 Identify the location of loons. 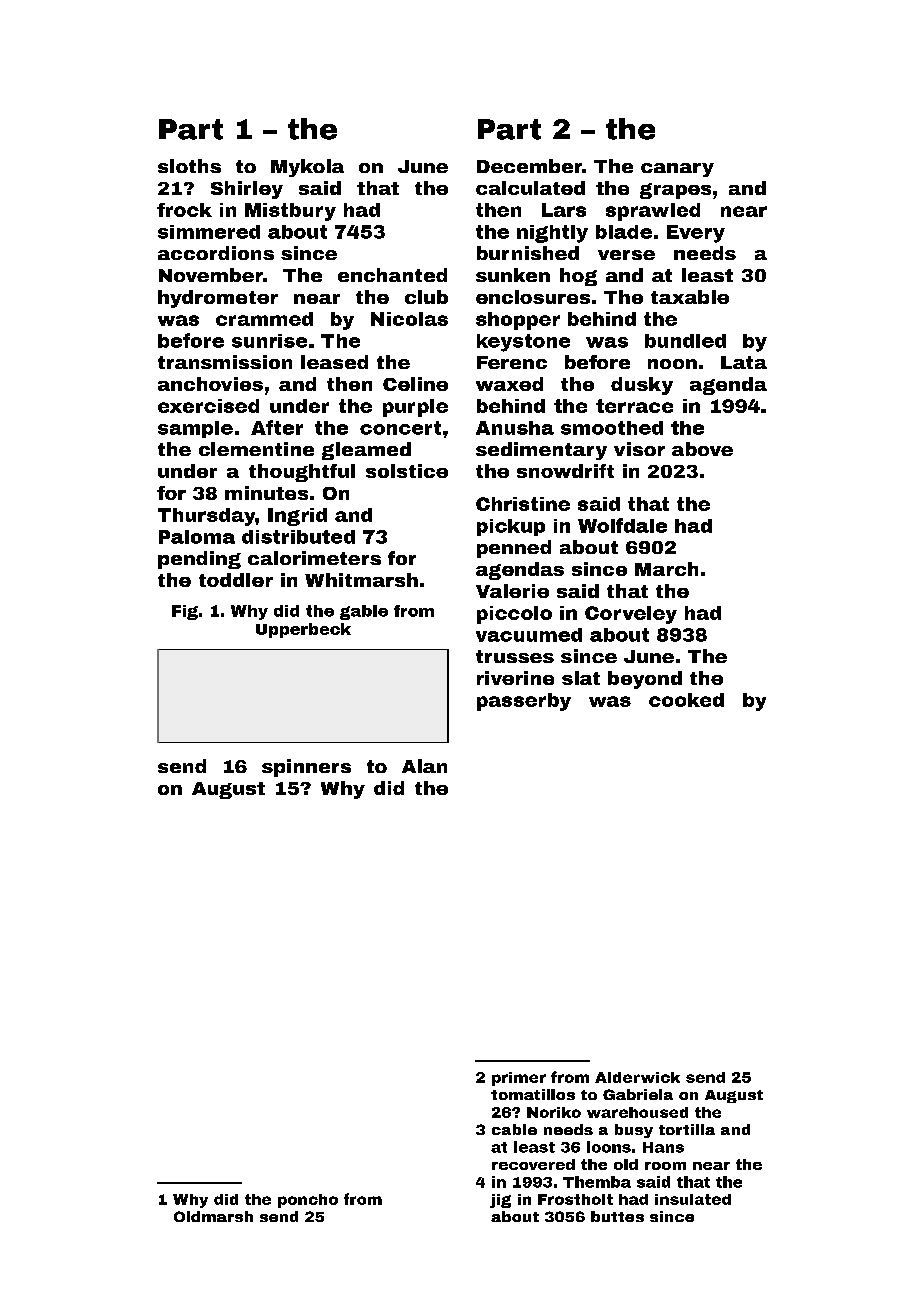
(609, 1147).
